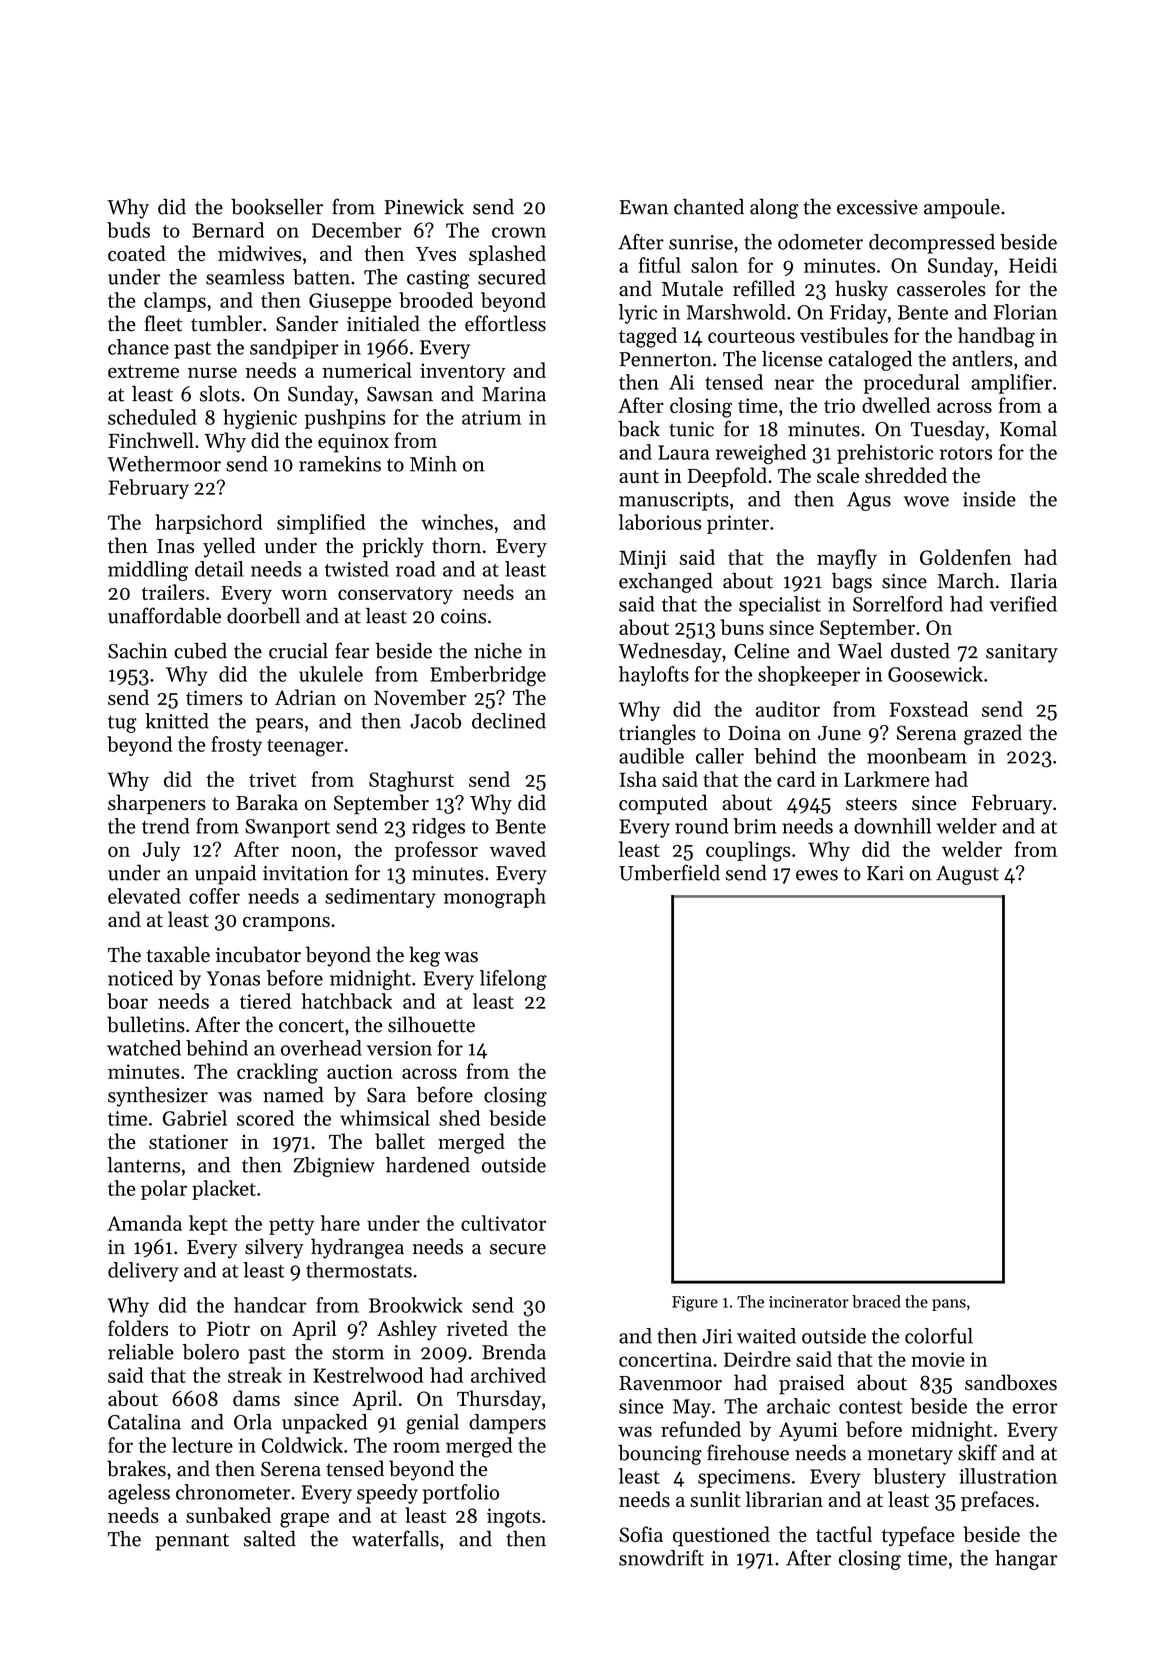 This document has width=1165, height=1654. What do you see at coordinates (416, 1447) in the document?
I see `room` at bounding box center [416, 1447].
